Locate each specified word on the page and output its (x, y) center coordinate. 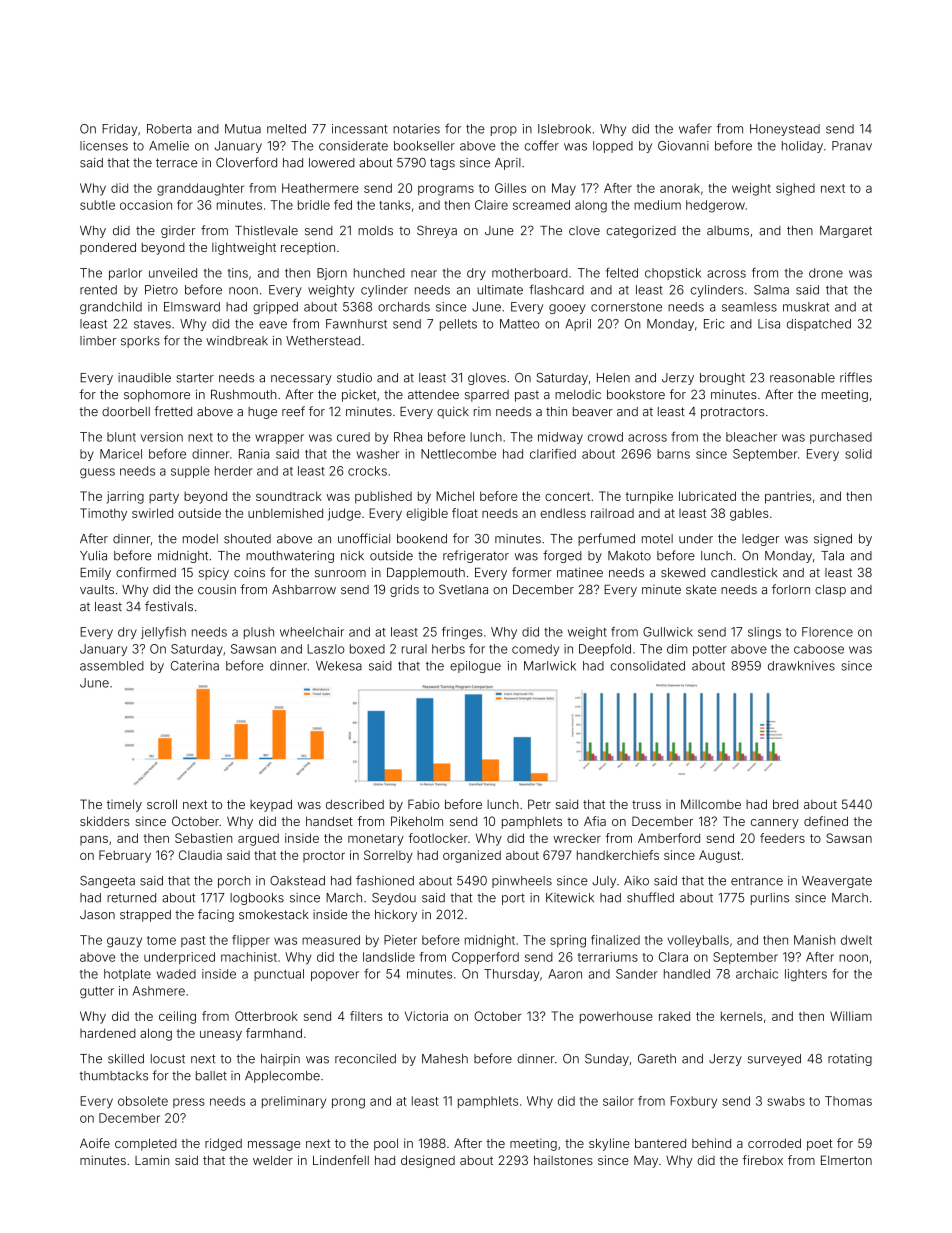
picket (359, 396)
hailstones (563, 1160)
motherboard (530, 273)
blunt (121, 437)
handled (687, 974)
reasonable (802, 378)
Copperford (485, 958)
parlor (125, 274)
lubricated (707, 496)
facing (216, 915)
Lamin (152, 1160)
